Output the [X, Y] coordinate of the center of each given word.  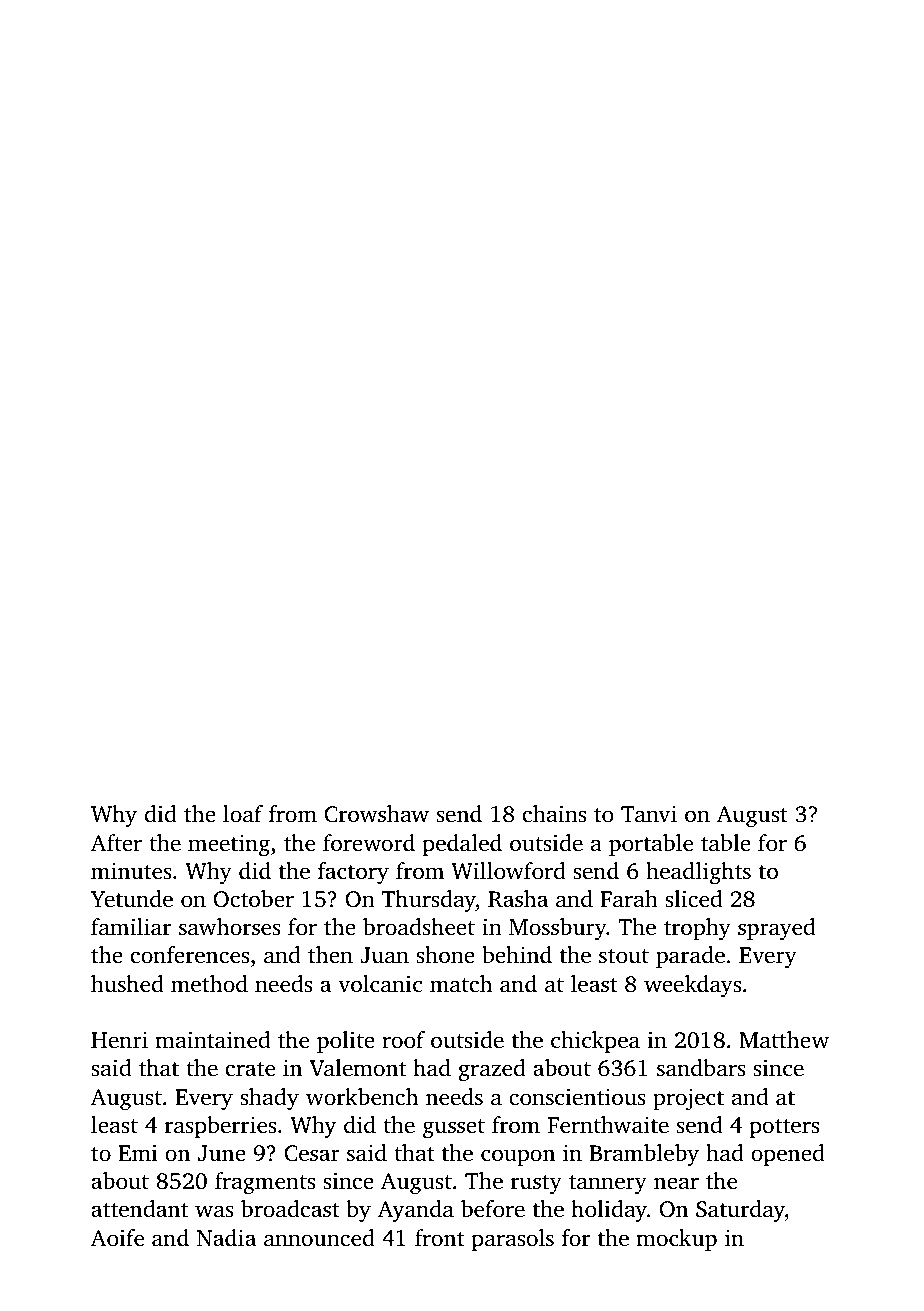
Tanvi [649, 813]
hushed [127, 984]
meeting [229, 845]
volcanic [380, 984]
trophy [697, 929]
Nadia [226, 1237]
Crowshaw [376, 814]
